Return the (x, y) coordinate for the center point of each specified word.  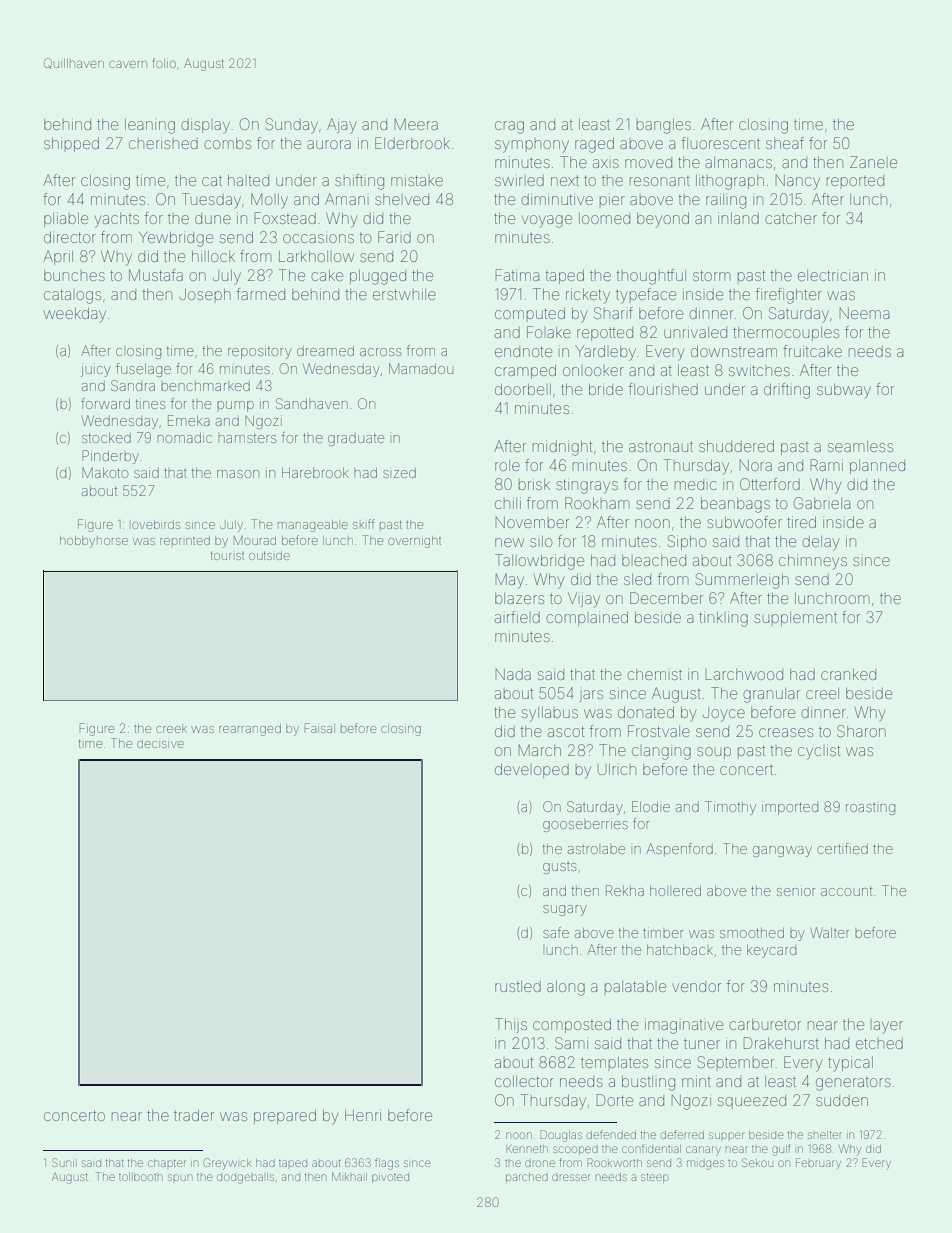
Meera (416, 124)
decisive (160, 744)
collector (524, 1081)
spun (179, 1177)
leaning (150, 126)
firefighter (789, 296)
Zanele (873, 162)
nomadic (184, 437)
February (818, 1164)
